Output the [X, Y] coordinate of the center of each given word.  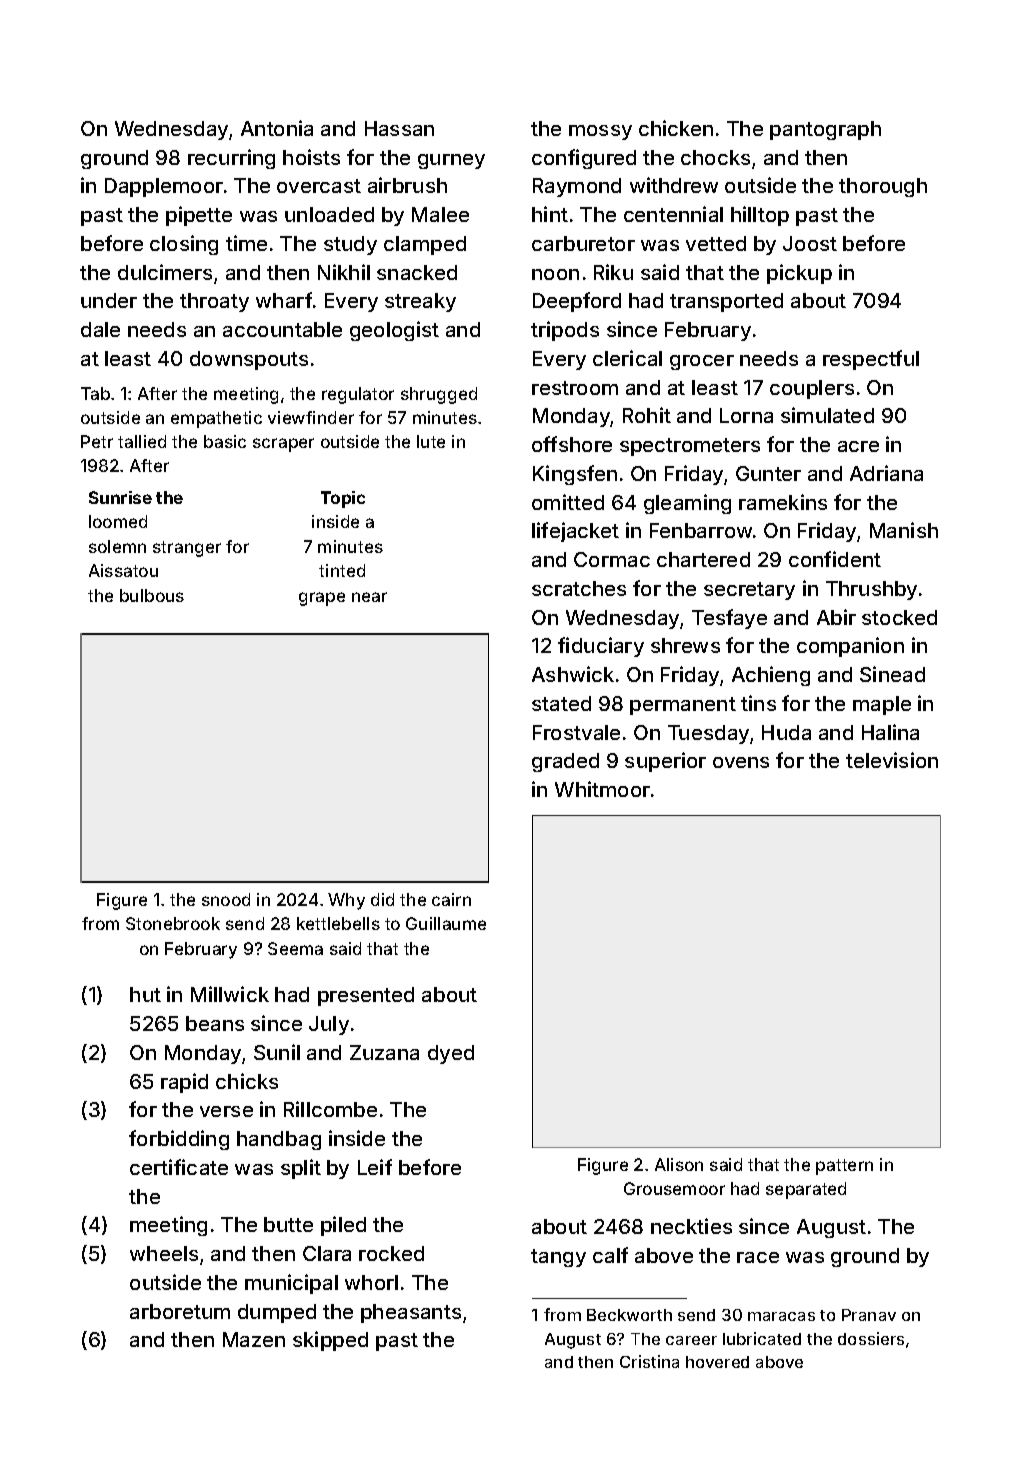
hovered [717, 1362]
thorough [883, 187]
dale [100, 329]
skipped [330, 1341]
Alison [679, 1164]
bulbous [152, 595]
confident [835, 559]
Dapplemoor [164, 187]
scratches [579, 588]
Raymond [577, 187]
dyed [451, 1054]
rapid [184, 1083]
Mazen [254, 1339]
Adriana [886, 473]
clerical [627, 358]
